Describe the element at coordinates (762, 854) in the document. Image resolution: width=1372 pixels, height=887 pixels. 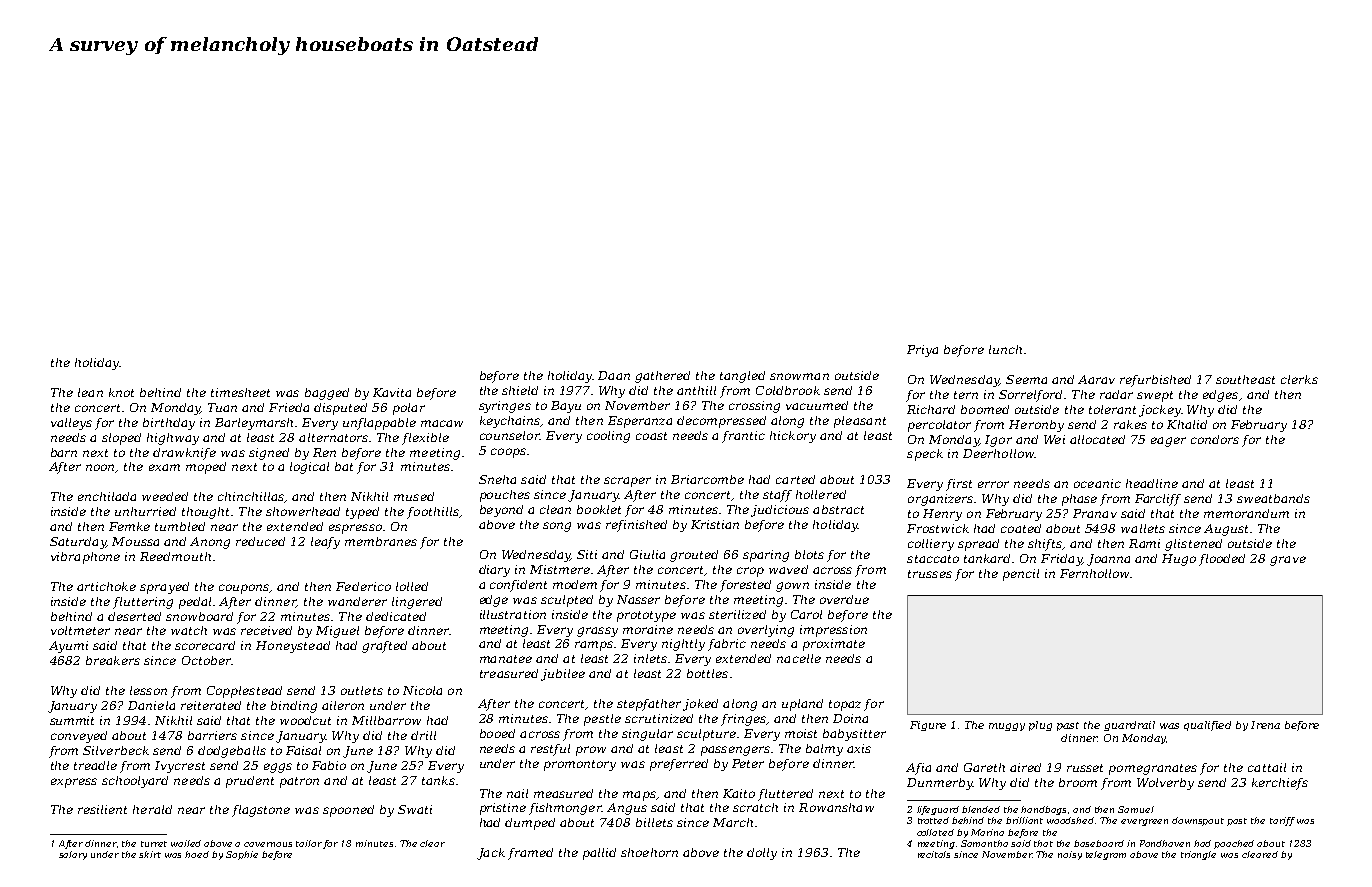
I see `dolly` at that location.
